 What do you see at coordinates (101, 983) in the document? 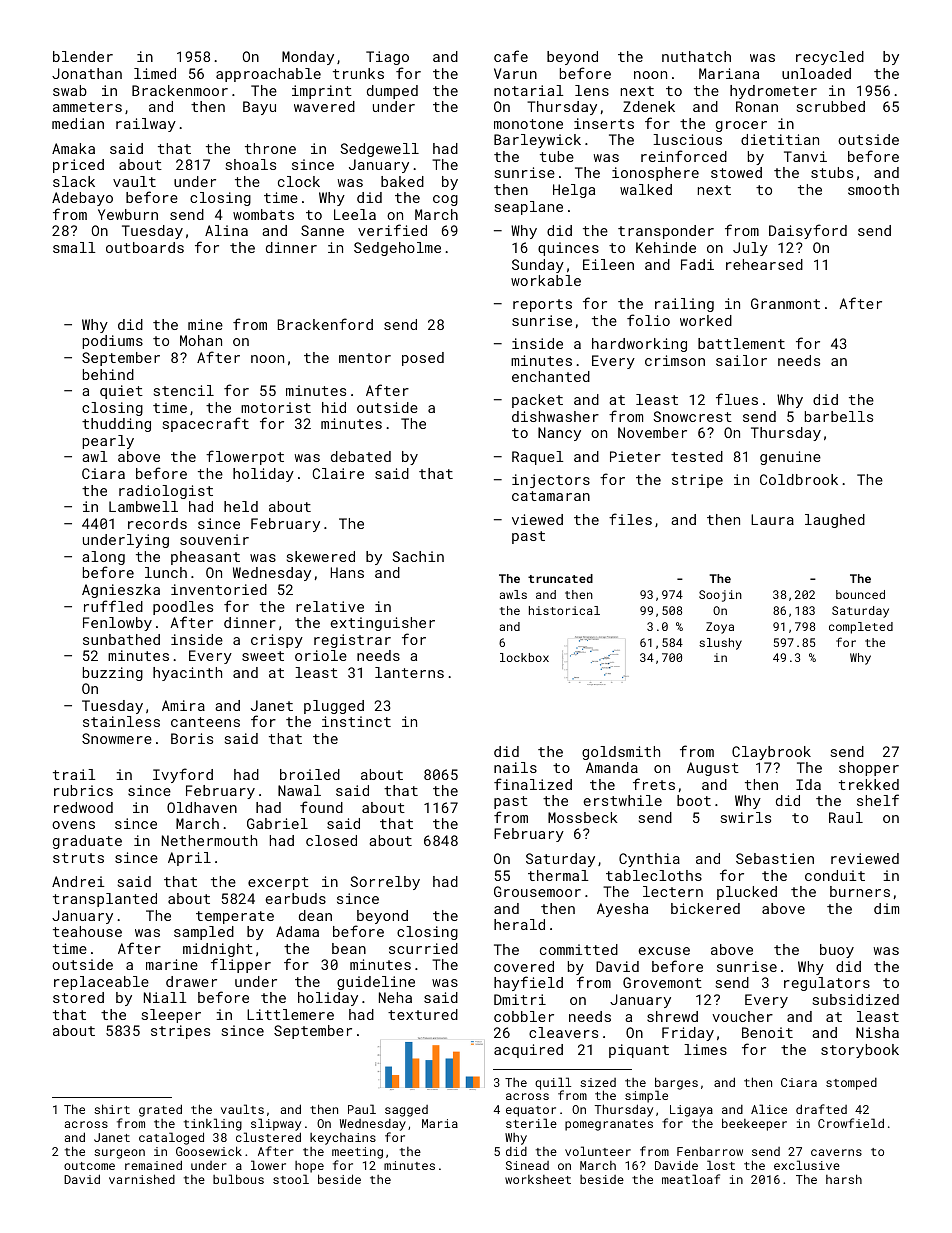
I see `replaceable` at bounding box center [101, 983].
